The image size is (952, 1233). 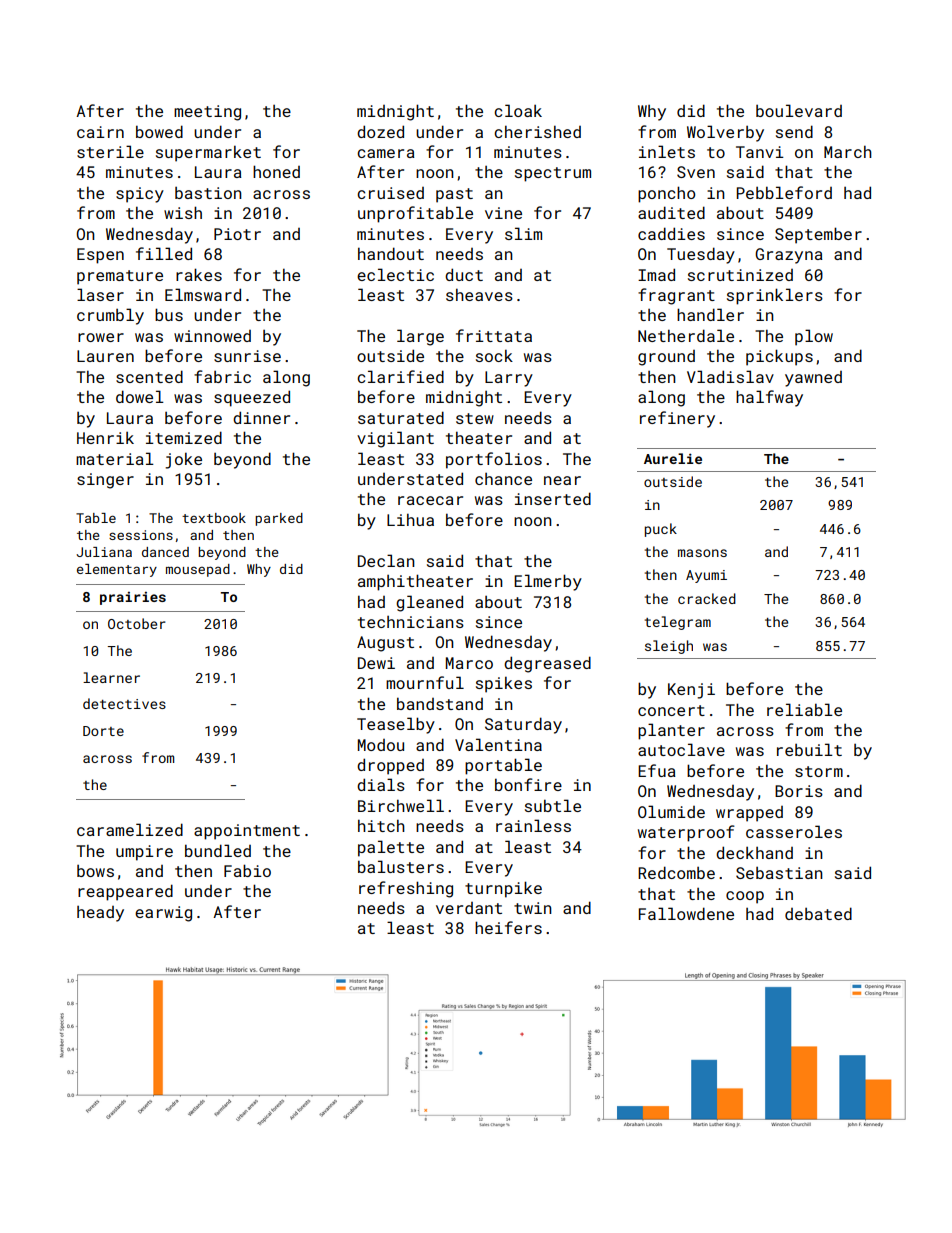 What do you see at coordinates (504, 685) in the image?
I see `spikes` at bounding box center [504, 685].
